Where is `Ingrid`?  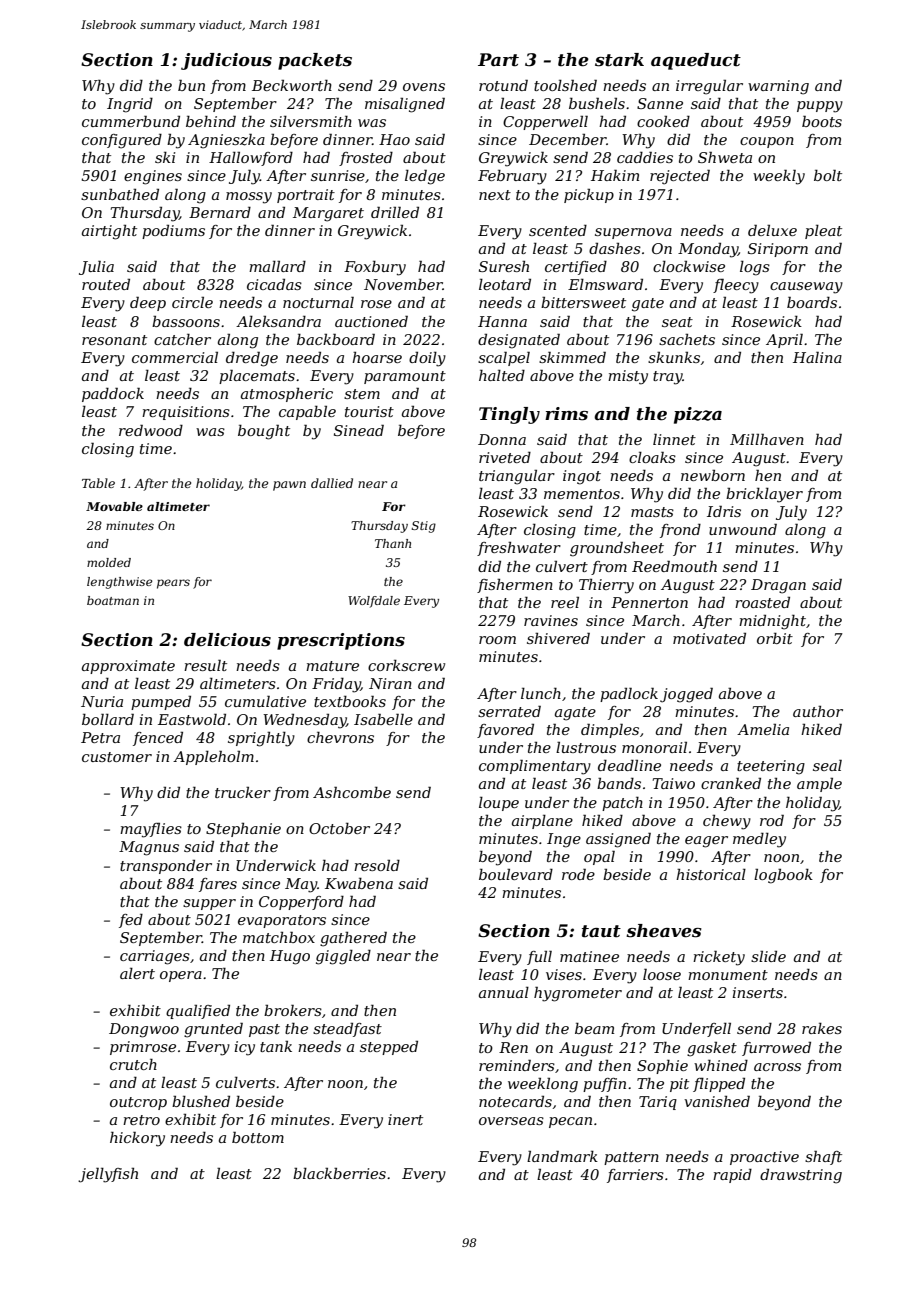
Ingrid is located at coordinates (130, 105).
